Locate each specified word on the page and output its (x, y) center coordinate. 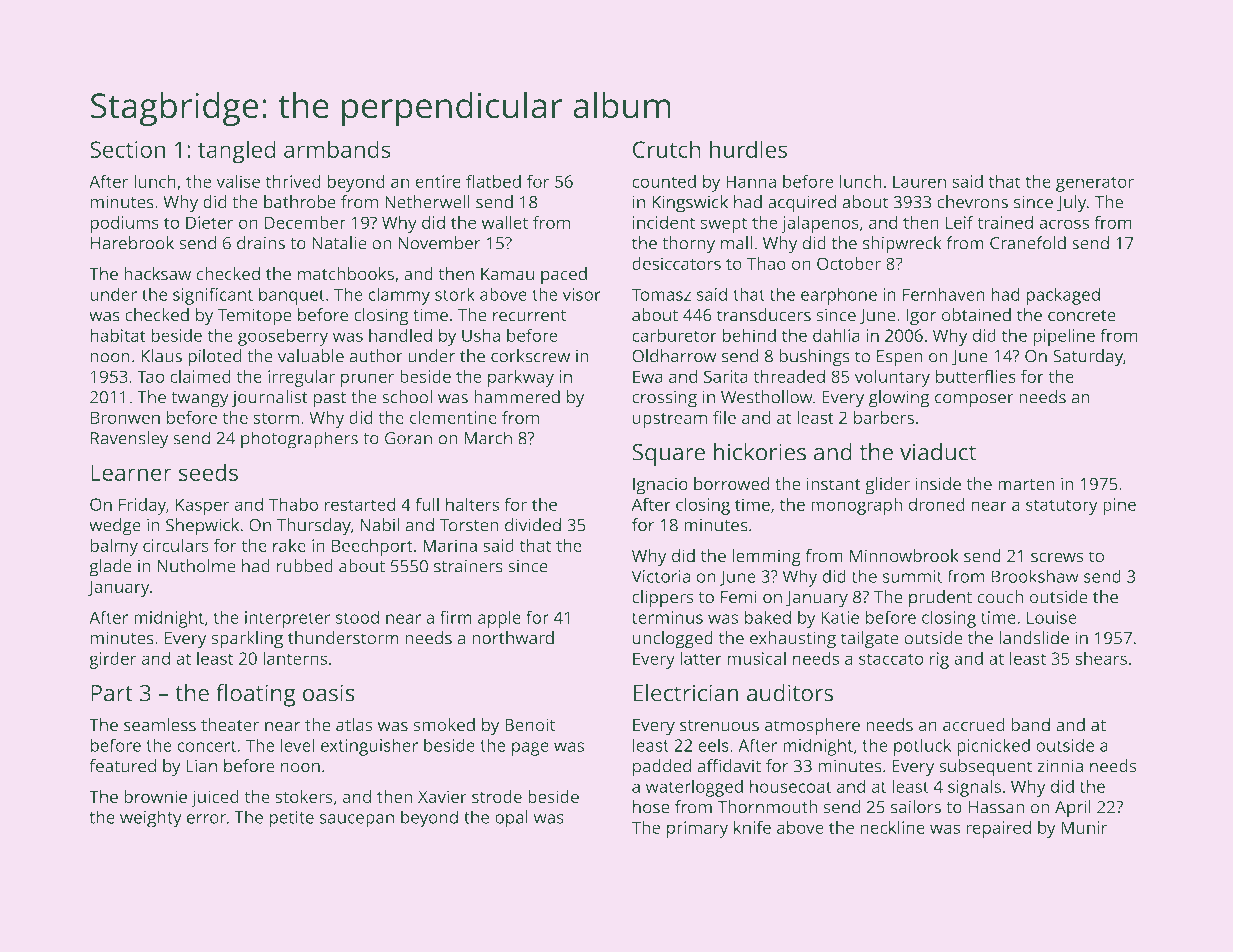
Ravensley (129, 440)
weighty (151, 819)
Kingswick (690, 204)
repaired (998, 829)
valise (238, 181)
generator (1095, 184)
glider (887, 486)
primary (697, 829)
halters (472, 504)
